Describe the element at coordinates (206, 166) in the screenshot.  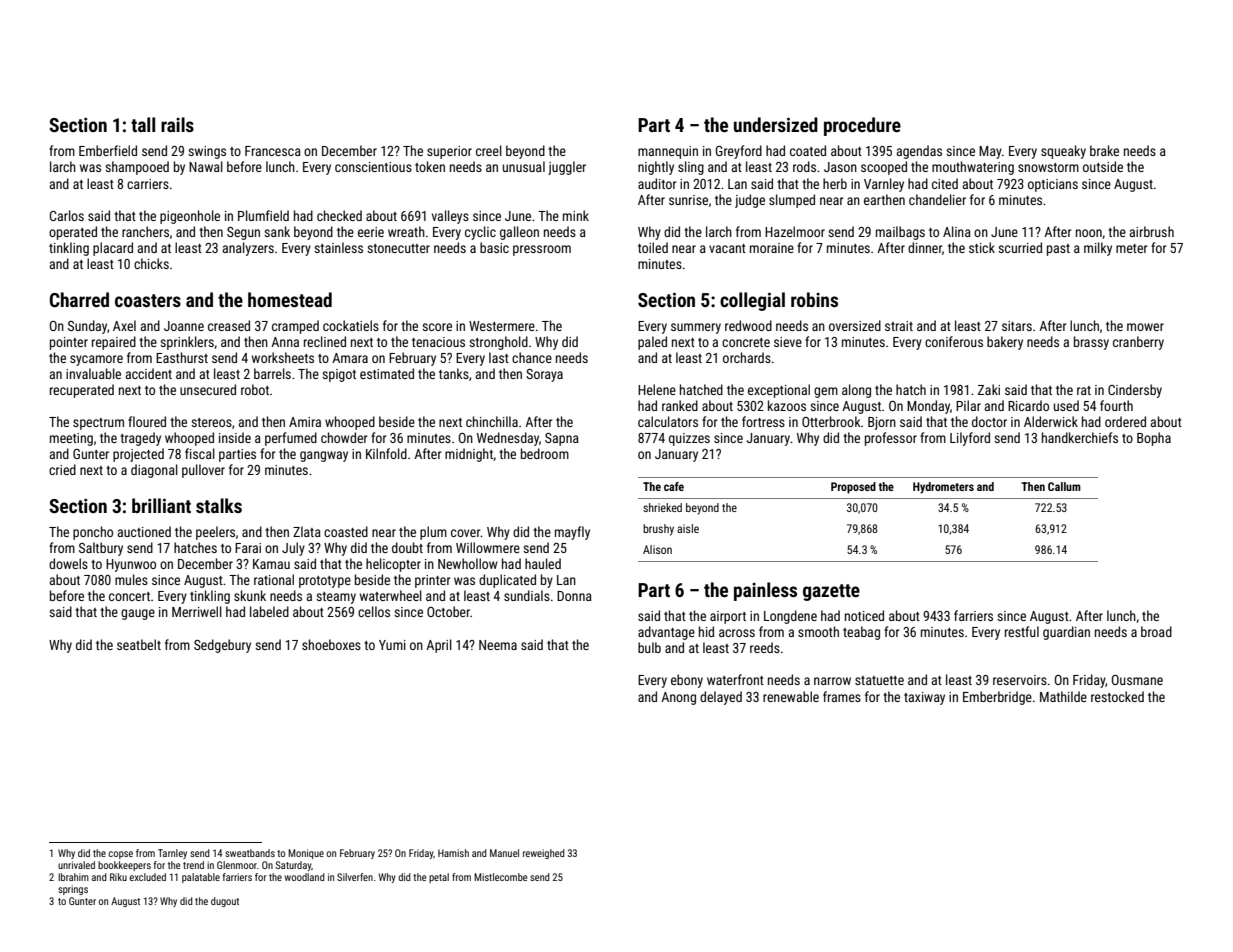
I see `Nawal` at that location.
